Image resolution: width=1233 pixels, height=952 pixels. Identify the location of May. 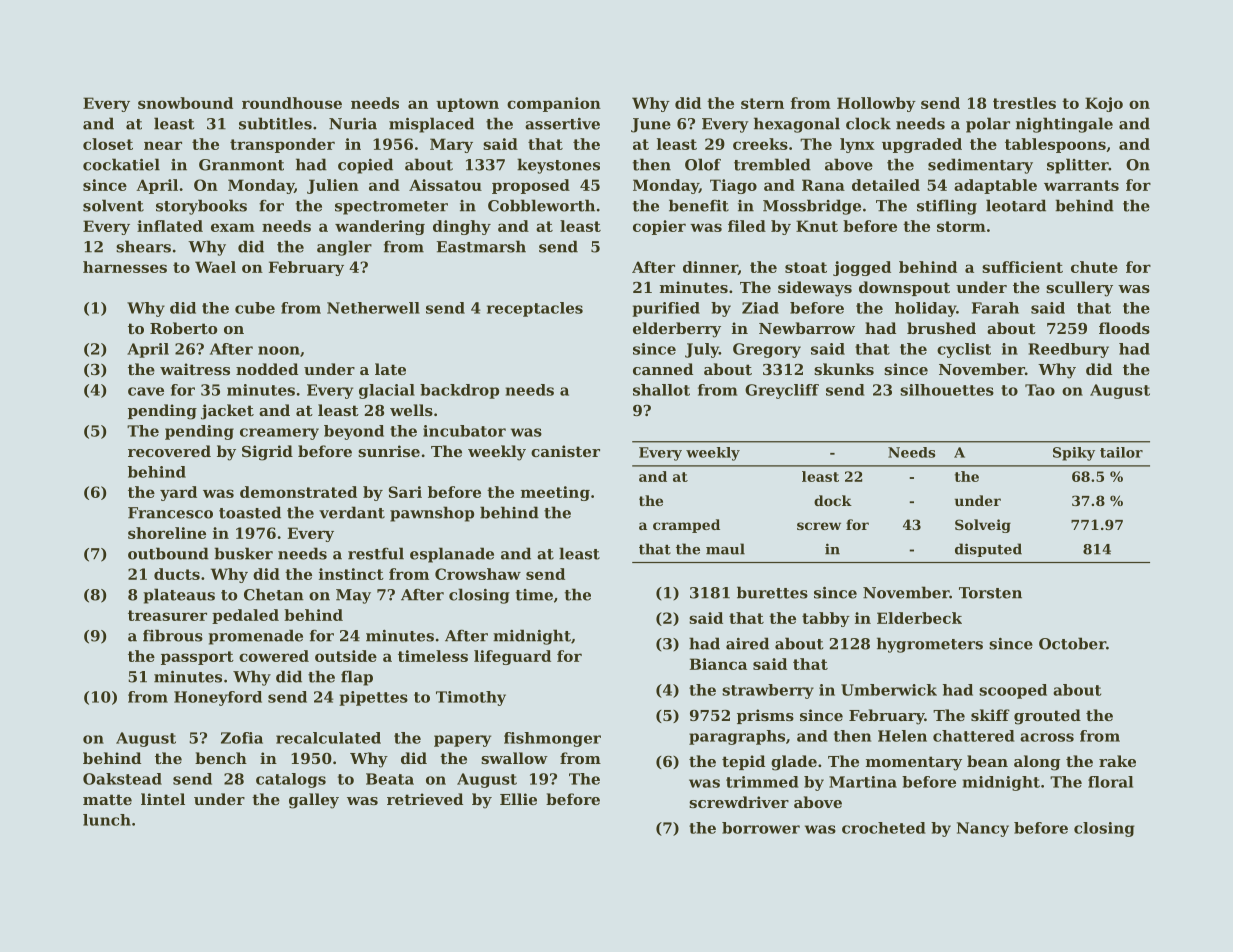
(353, 596).
